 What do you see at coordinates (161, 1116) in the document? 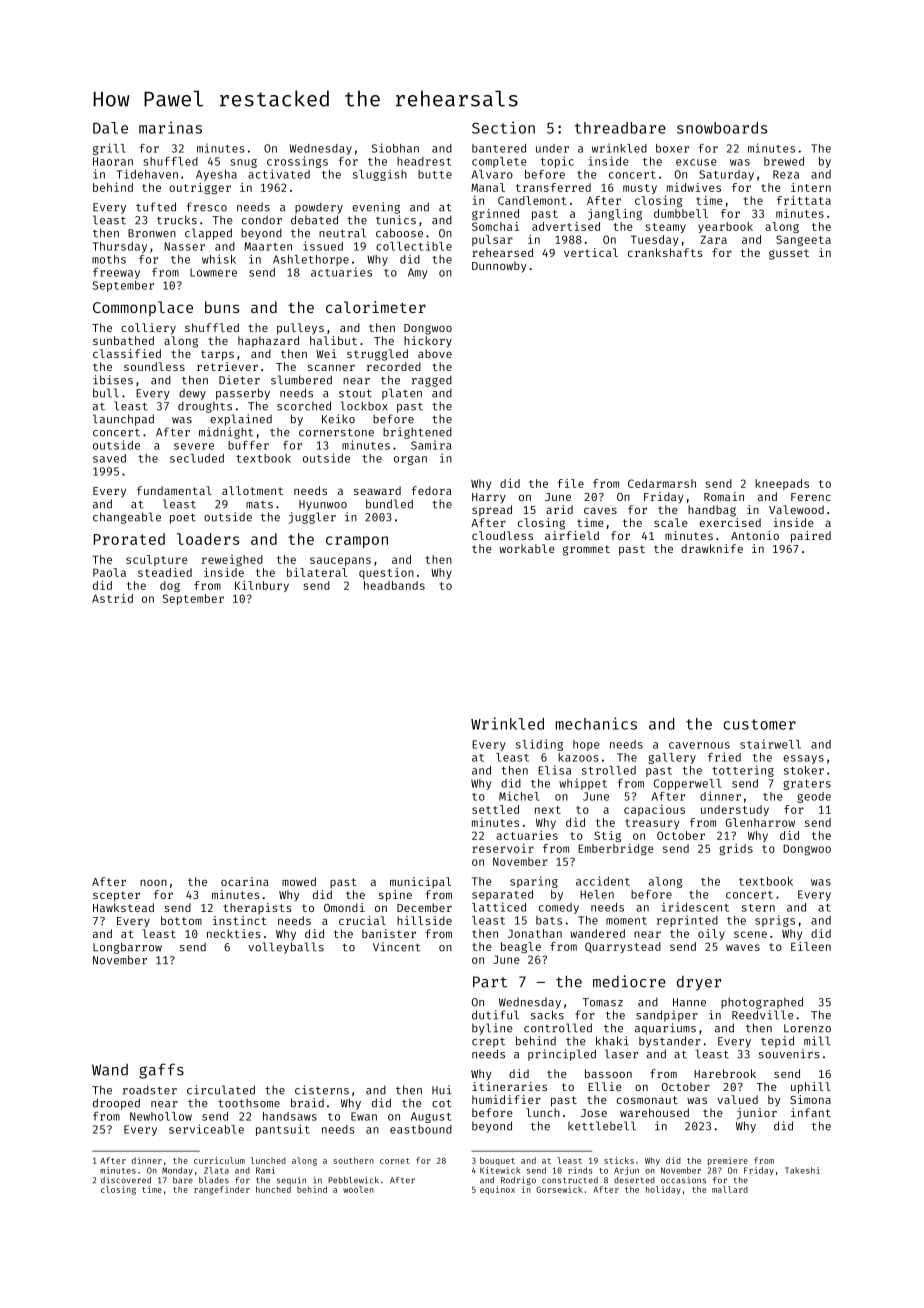
I see `Newhollow` at bounding box center [161, 1116].
